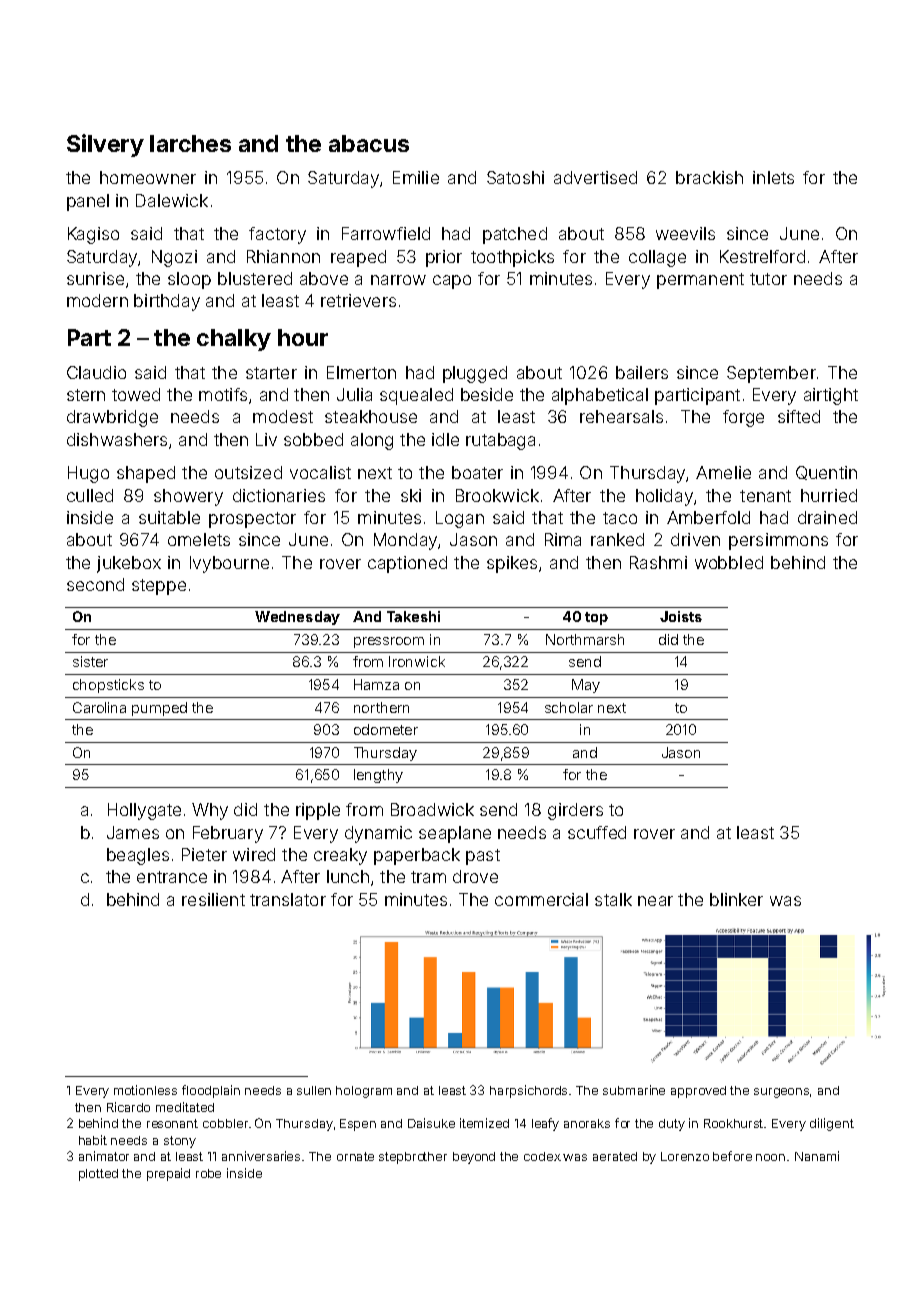 Image resolution: width=924 pixels, height=1314 pixels. What do you see at coordinates (358, 300) in the screenshot?
I see `retrievers` at bounding box center [358, 300].
